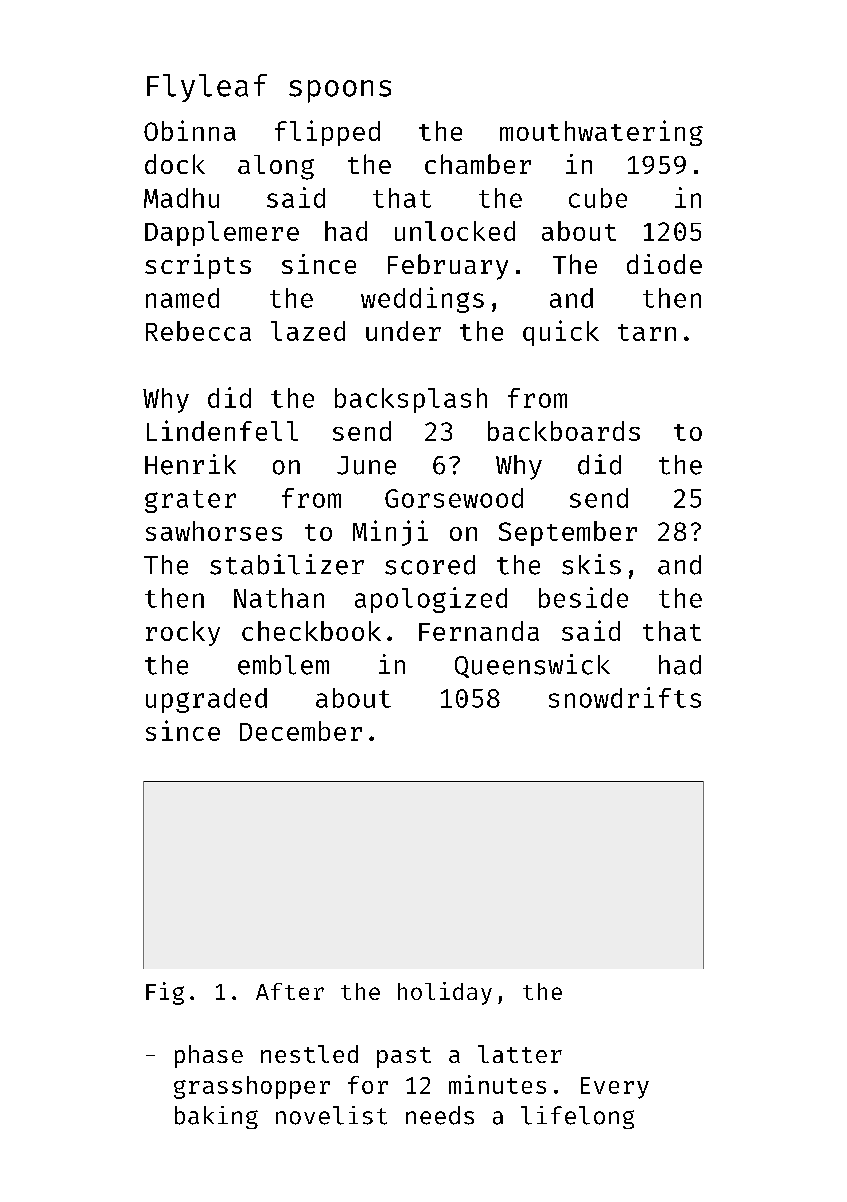 The width and height of the document is (847, 1202). Describe the element at coordinates (601, 133) in the document. I see `mouthwatering` at that location.
